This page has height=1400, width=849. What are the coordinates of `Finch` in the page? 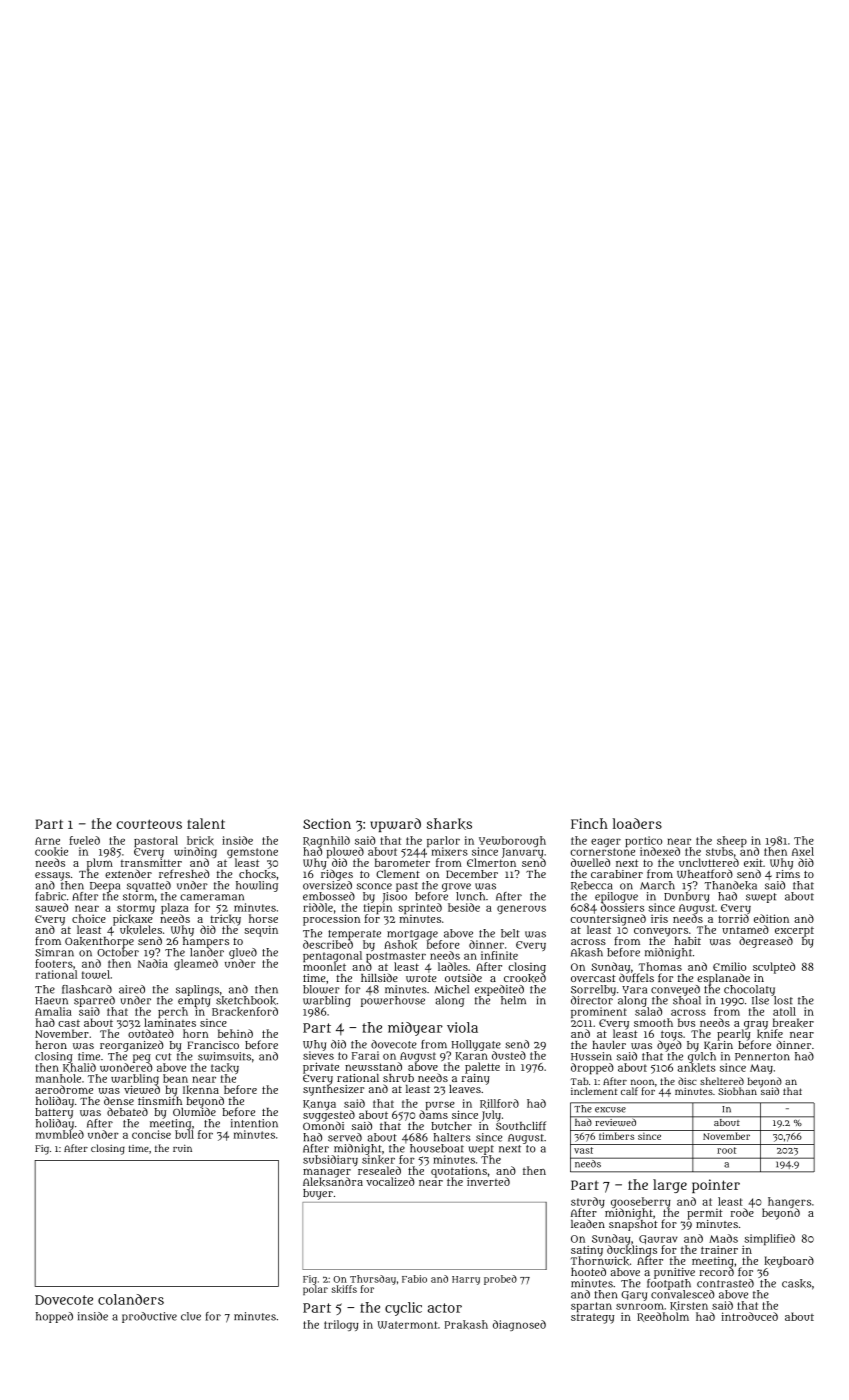 It's located at (589, 823).
